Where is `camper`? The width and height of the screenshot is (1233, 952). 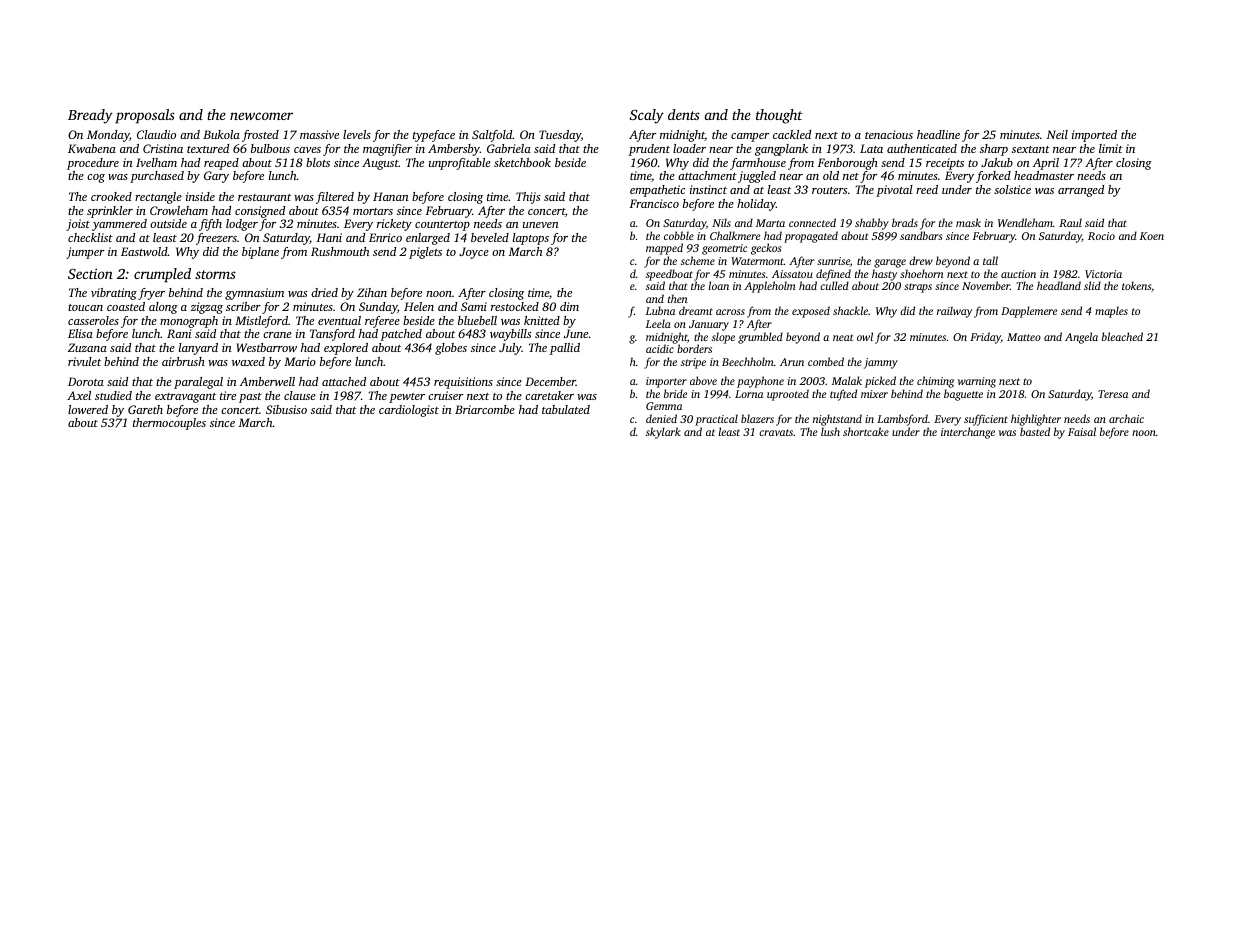 camper is located at coordinates (750, 137).
